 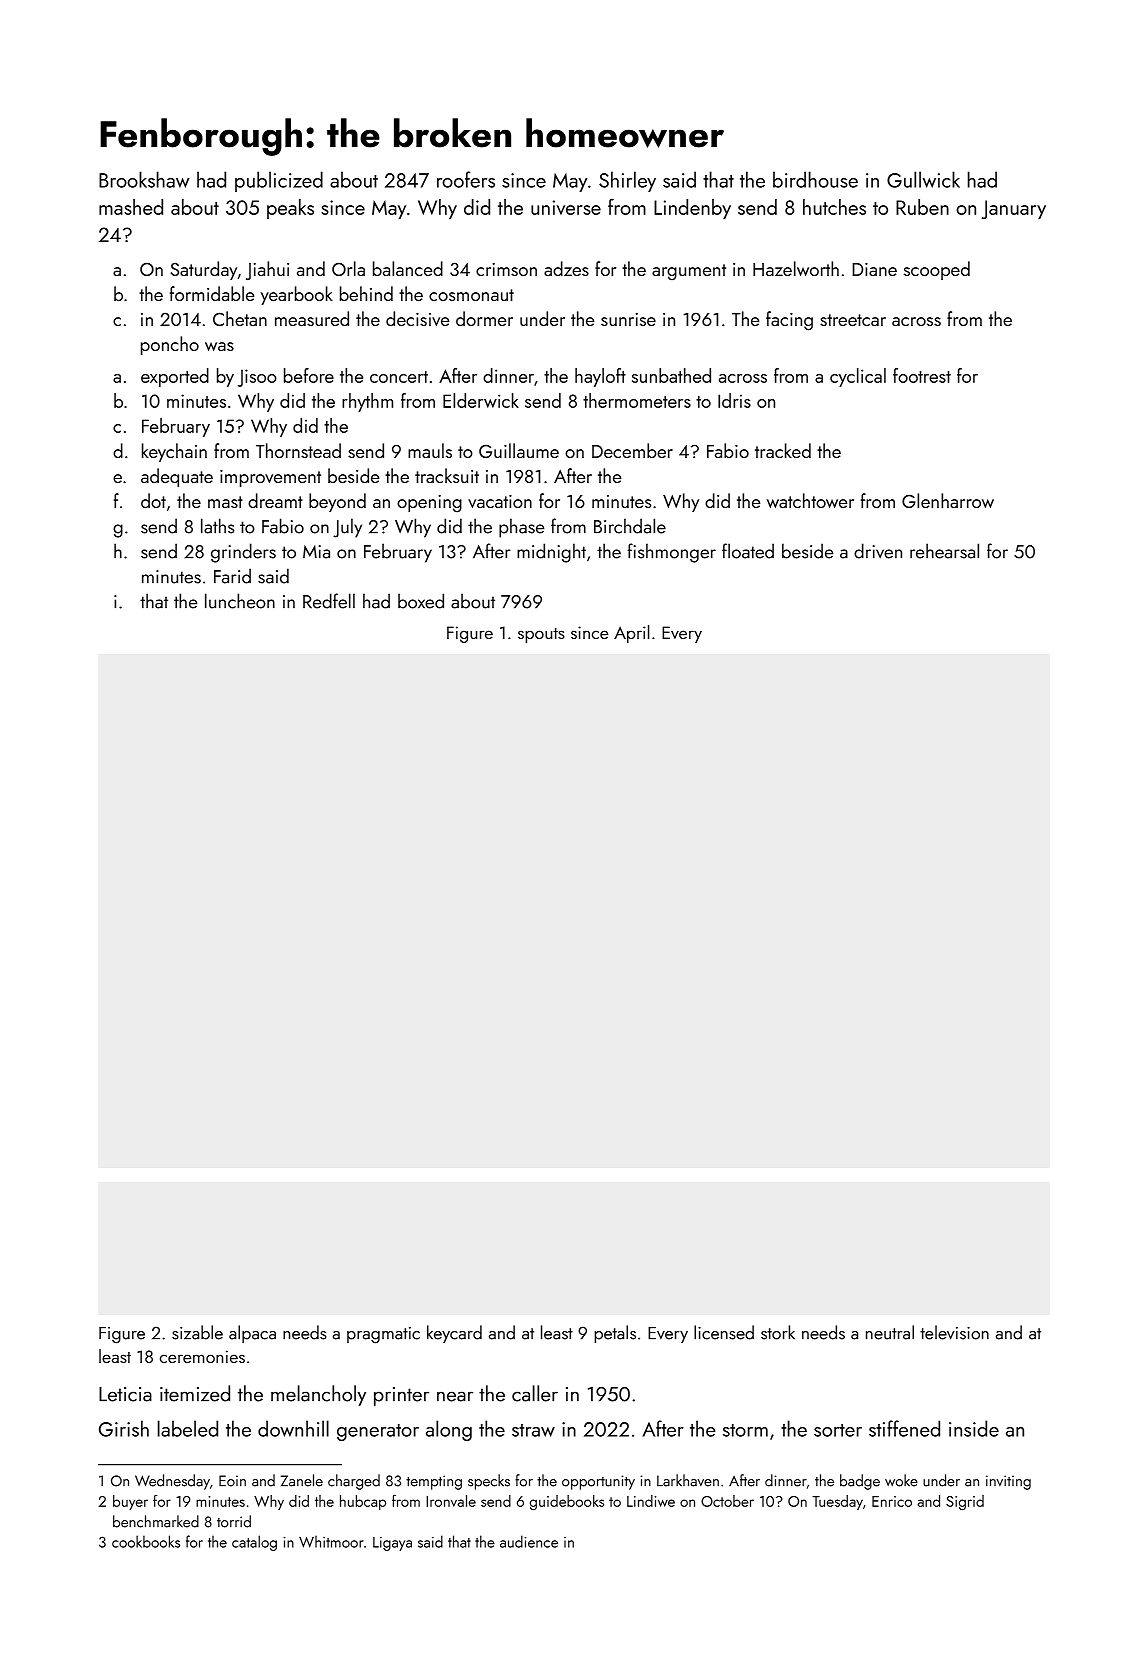 I want to click on fishmonger, so click(x=671, y=553).
